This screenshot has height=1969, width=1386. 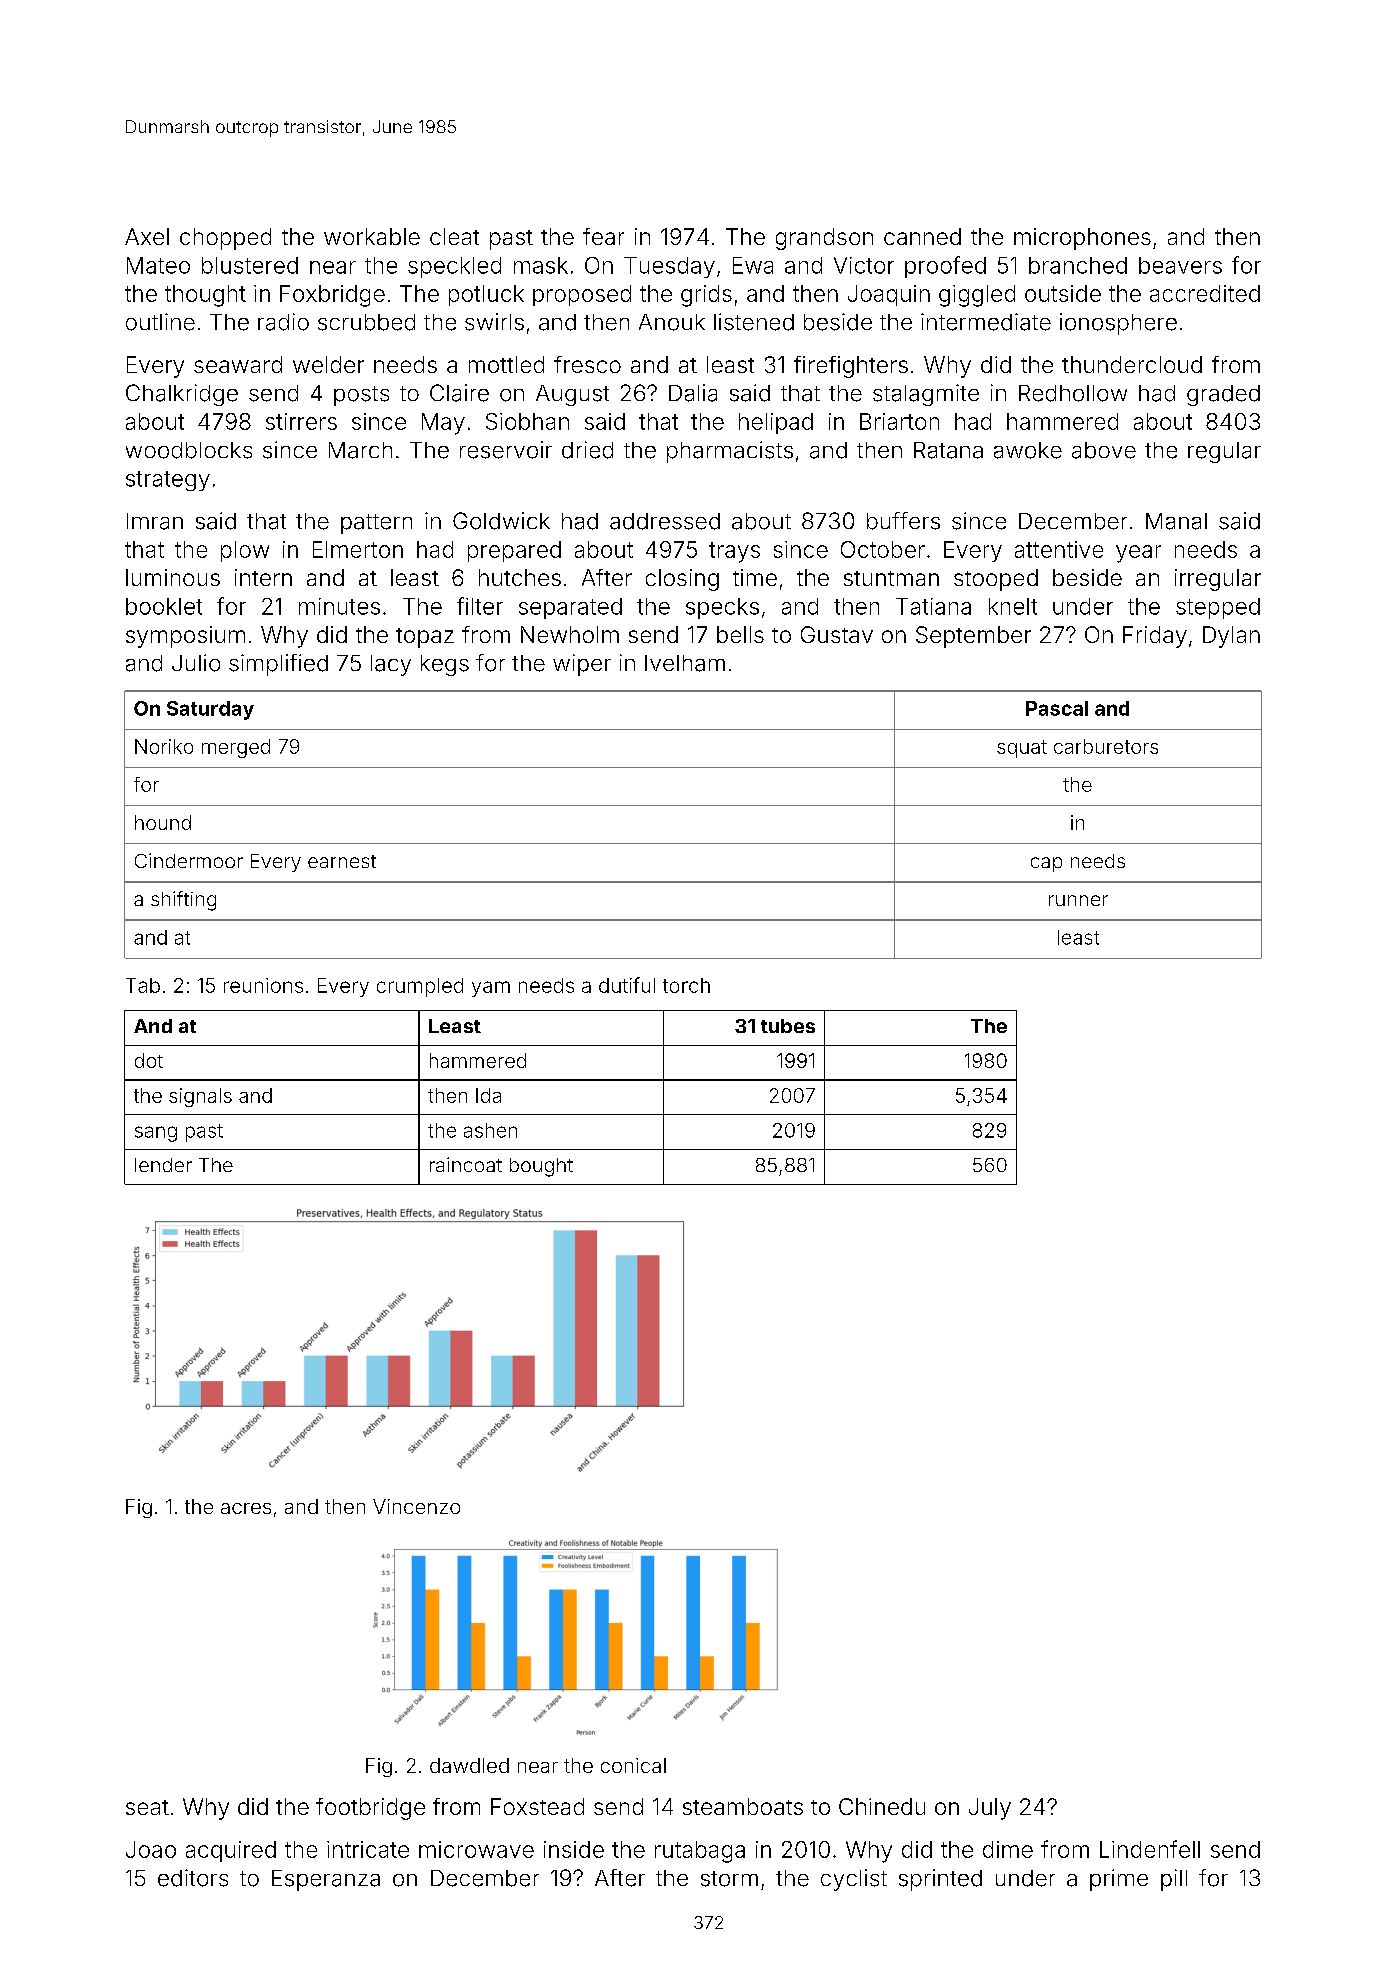 What do you see at coordinates (1046, 864) in the screenshot?
I see `cap` at bounding box center [1046, 864].
